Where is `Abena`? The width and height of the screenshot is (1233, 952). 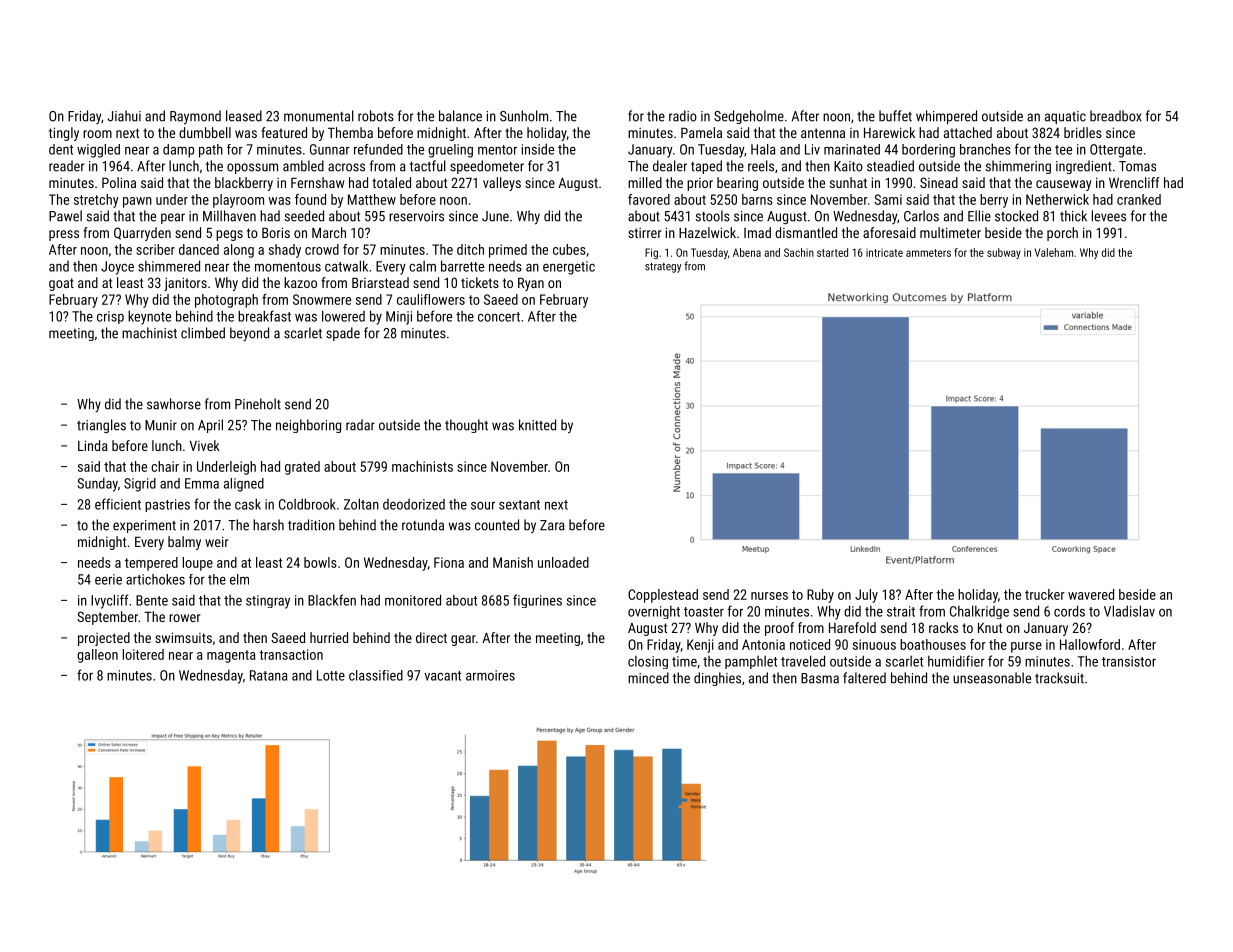 Abena is located at coordinates (747, 252).
